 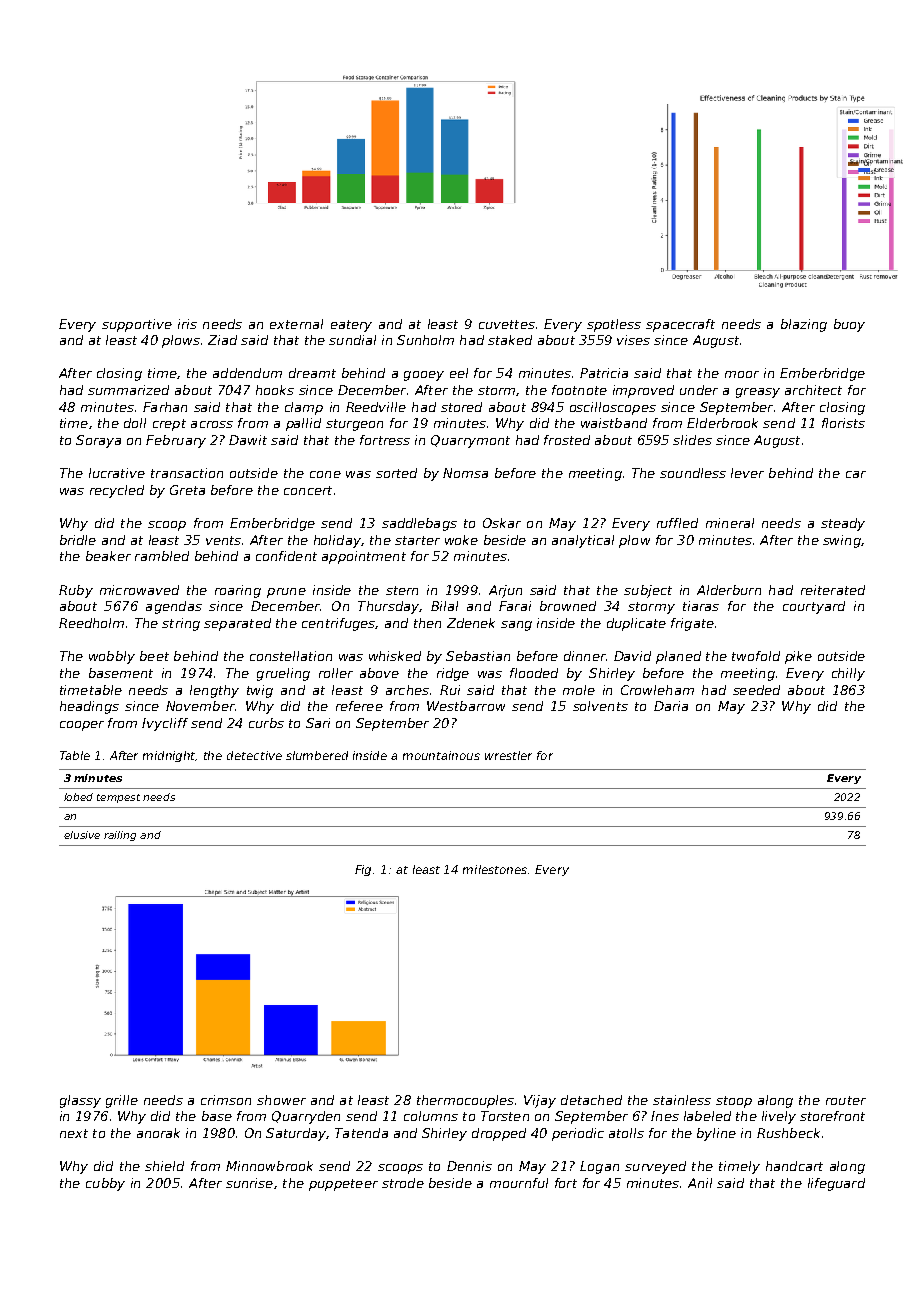 I want to click on surveyed, so click(x=655, y=1167).
